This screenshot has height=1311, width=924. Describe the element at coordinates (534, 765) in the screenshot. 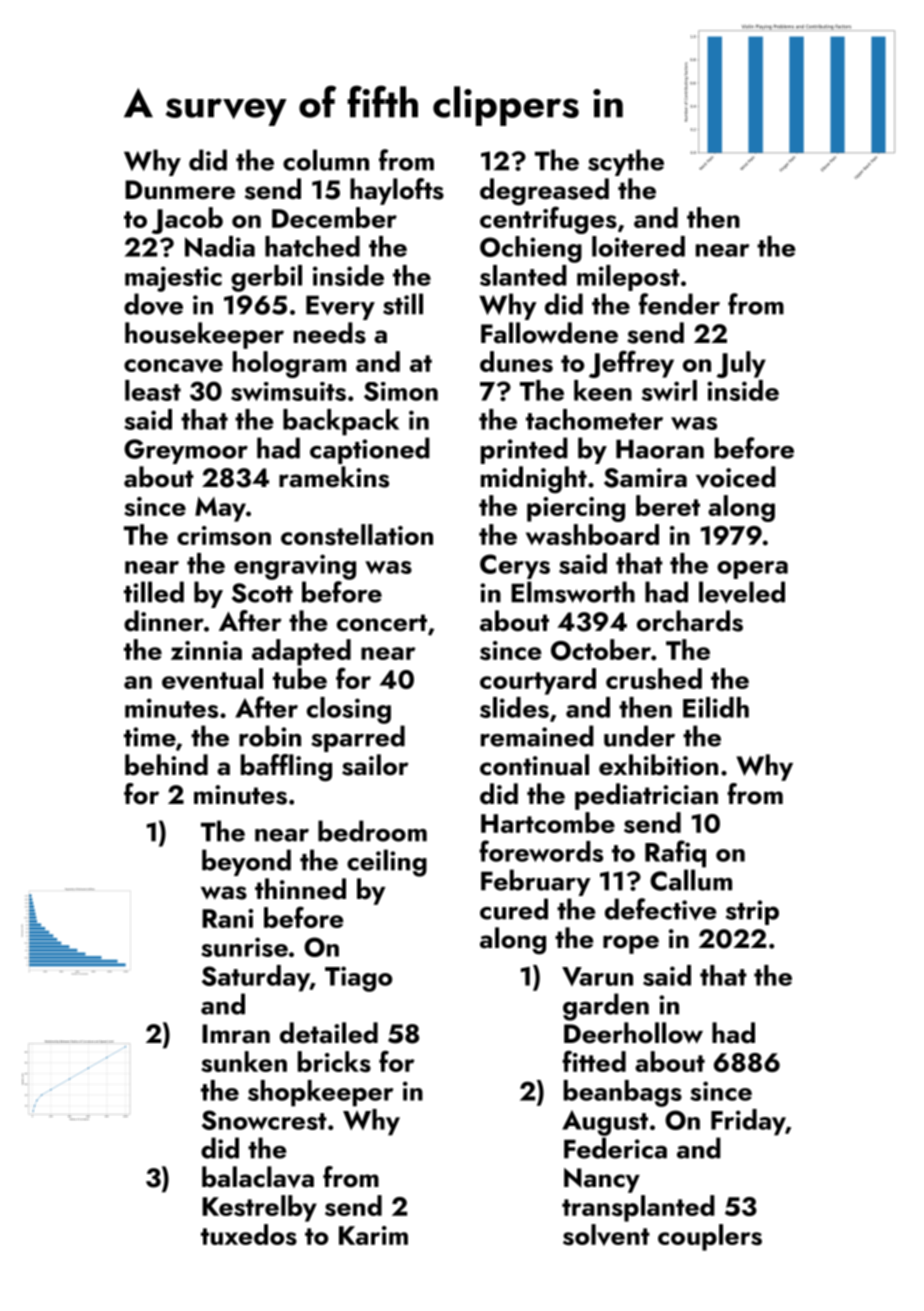

I see `continual` at that location.
